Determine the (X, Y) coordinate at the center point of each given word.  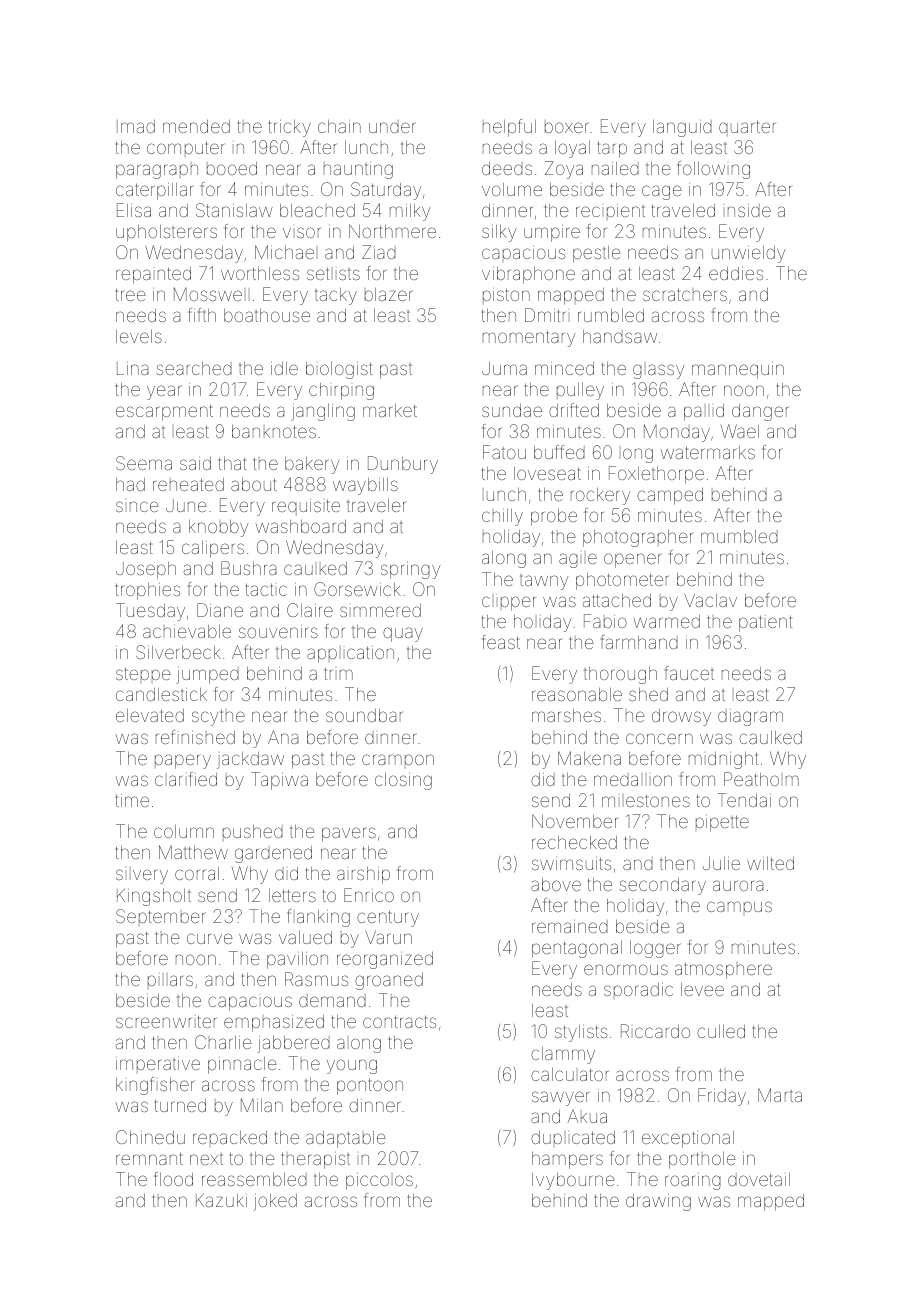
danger (760, 412)
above (556, 884)
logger (655, 949)
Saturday (386, 191)
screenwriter (166, 1021)
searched (194, 368)
